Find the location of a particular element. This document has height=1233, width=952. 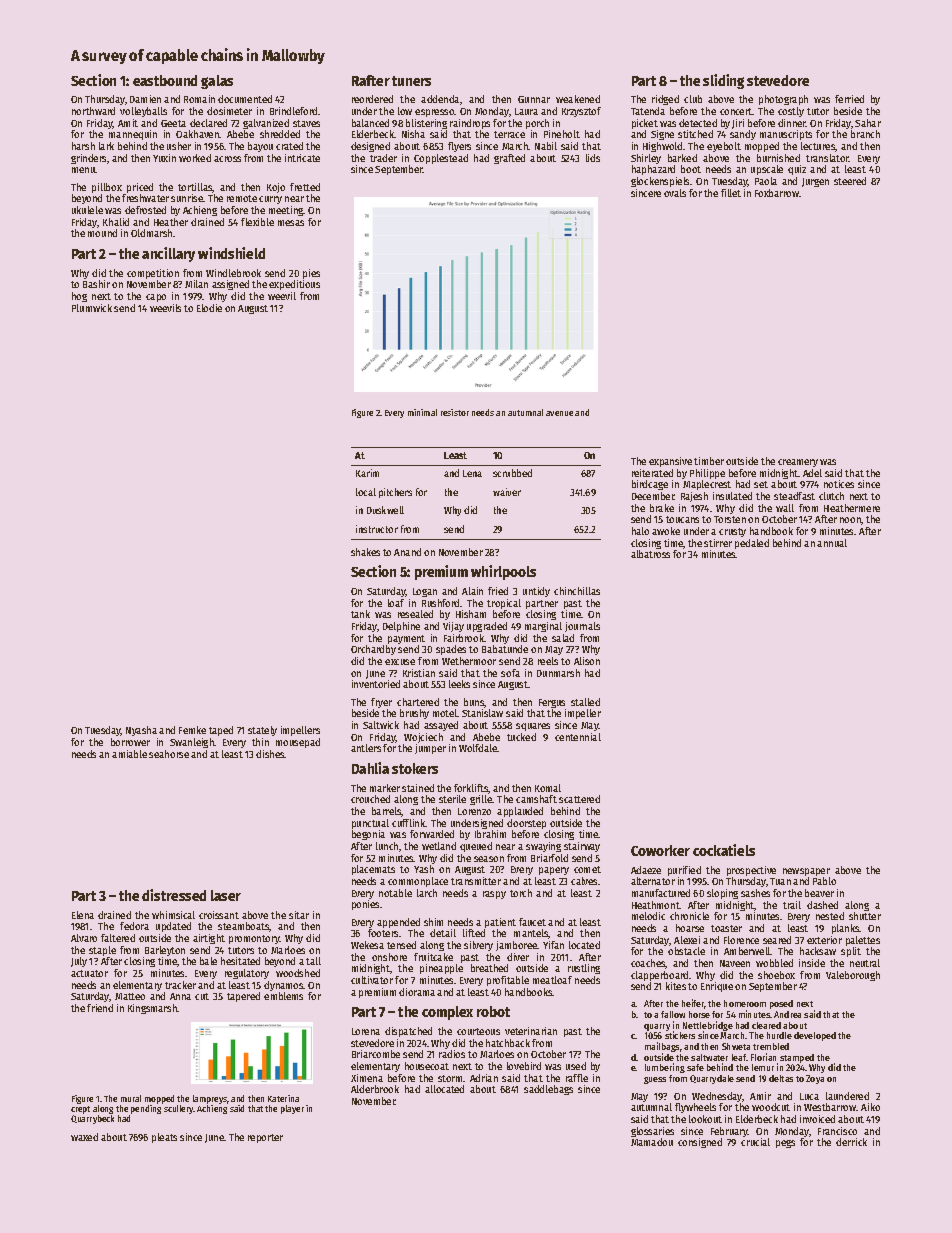

stirrer is located at coordinates (718, 543).
